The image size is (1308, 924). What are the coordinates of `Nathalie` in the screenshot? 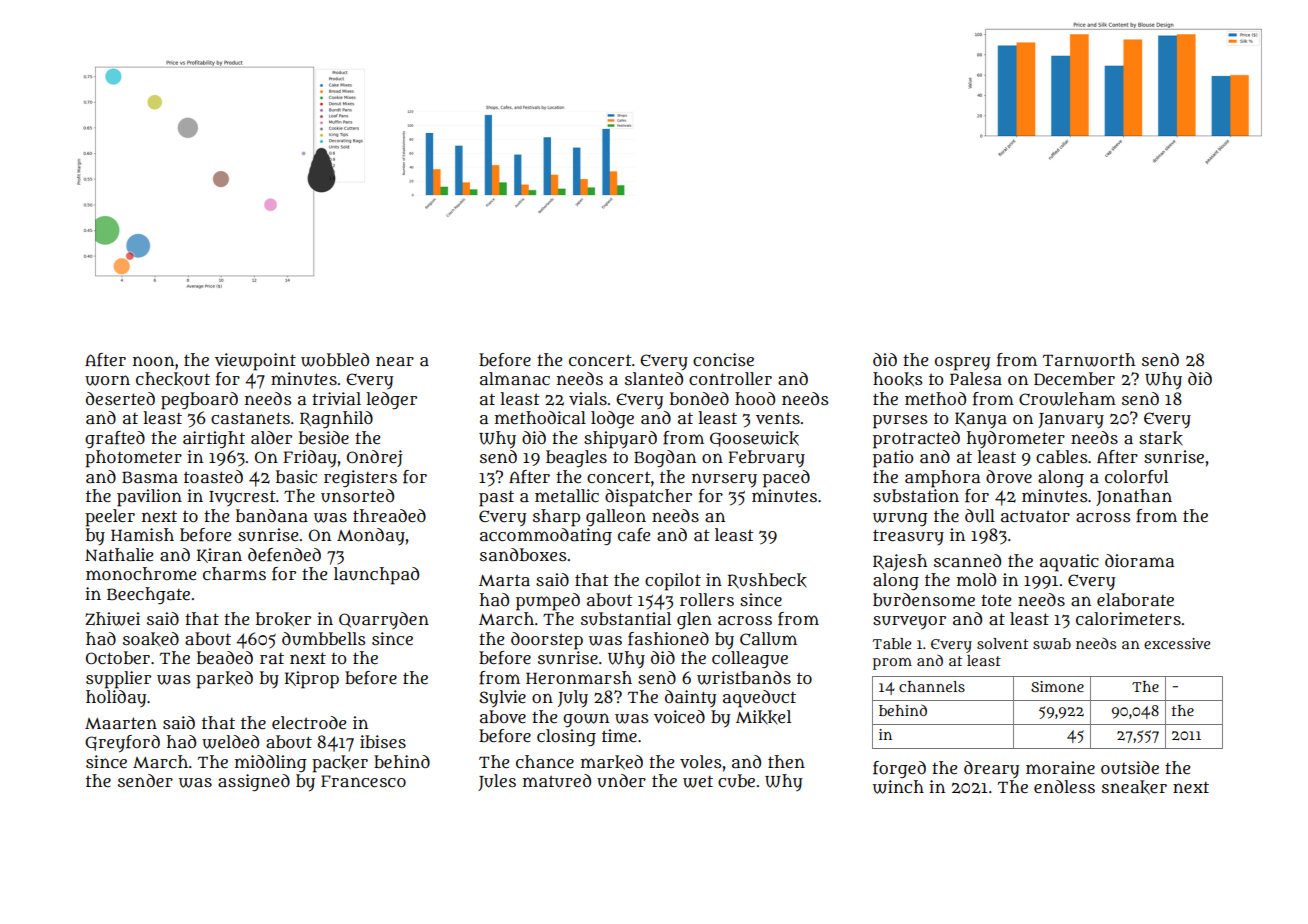 It's located at (119, 554).
